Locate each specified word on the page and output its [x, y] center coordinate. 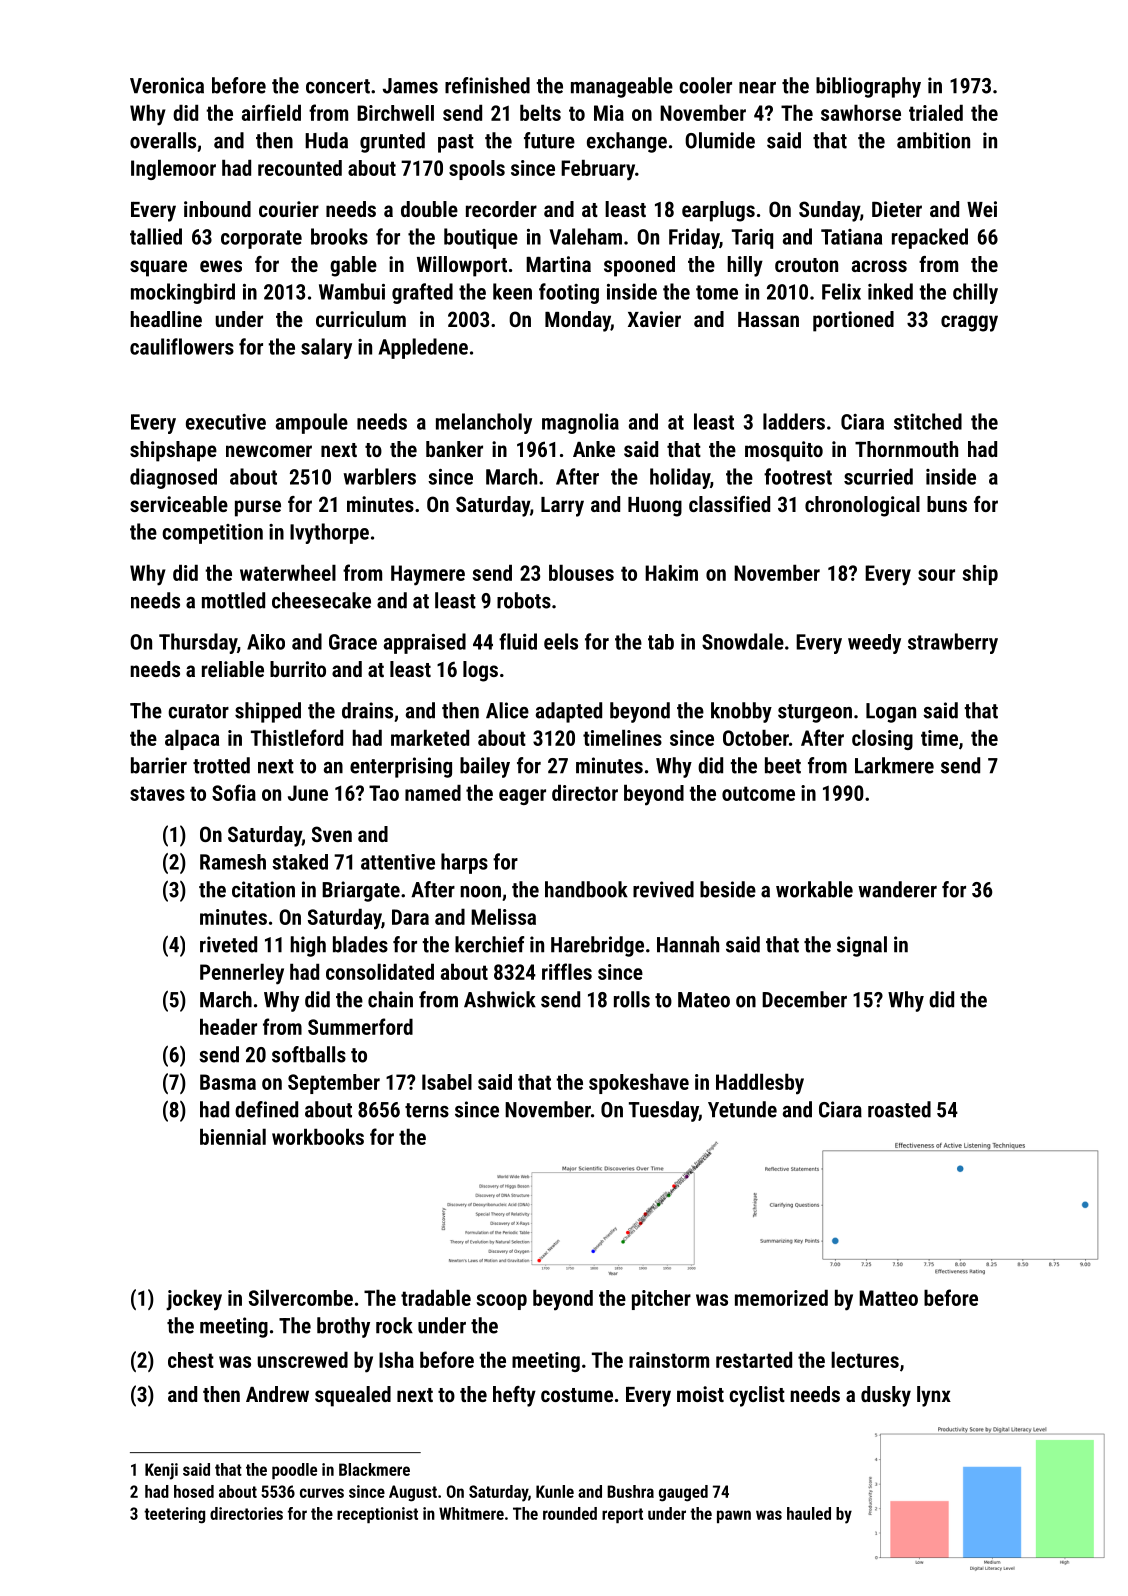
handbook [586, 889]
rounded [570, 1513]
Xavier [654, 319]
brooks [339, 236]
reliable [233, 669]
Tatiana [851, 237]
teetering [174, 1515]
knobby [741, 712]
